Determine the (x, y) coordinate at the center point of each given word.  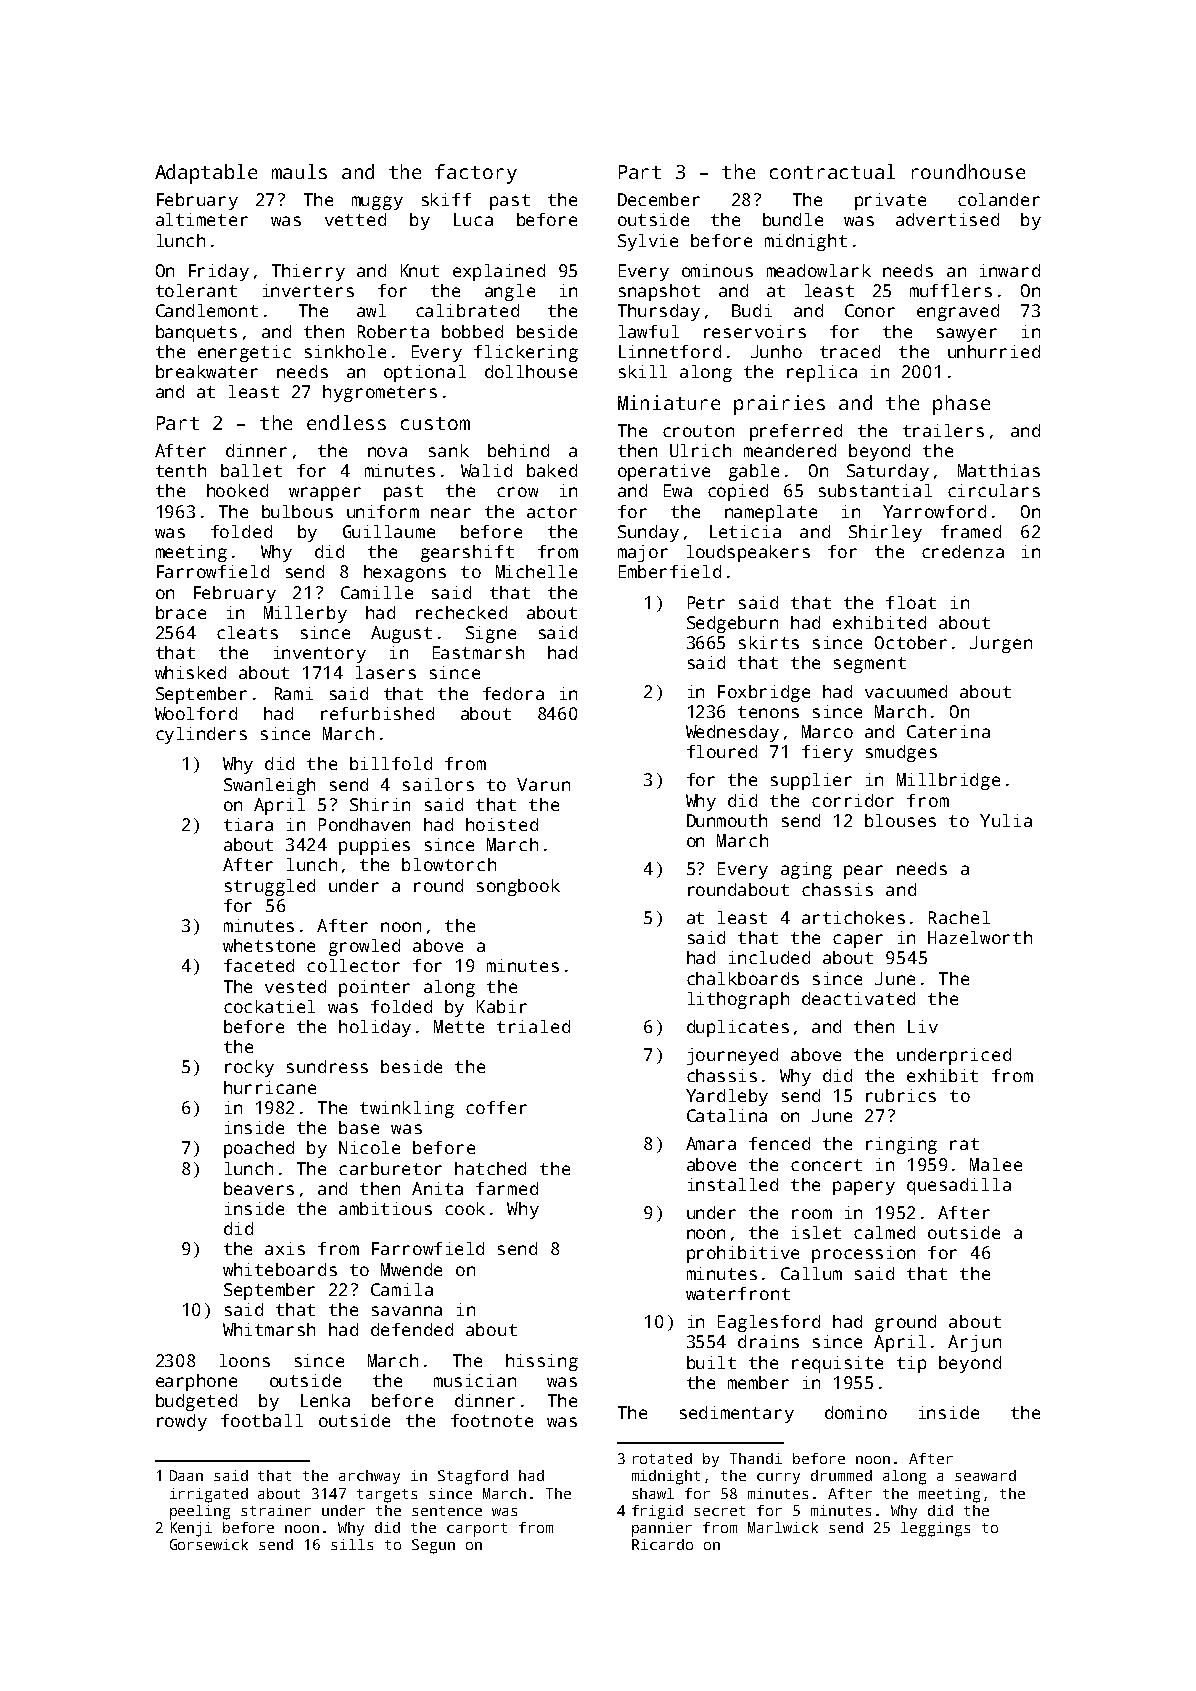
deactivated (858, 998)
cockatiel (269, 1006)
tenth (181, 470)
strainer (276, 1510)
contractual (832, 171)
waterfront (738, 1293)
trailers (943, 430)
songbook (518, 887)
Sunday (648, 533)
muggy (377, 203)
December (659, 199)
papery (864, 1188)
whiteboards (280, 1269)
